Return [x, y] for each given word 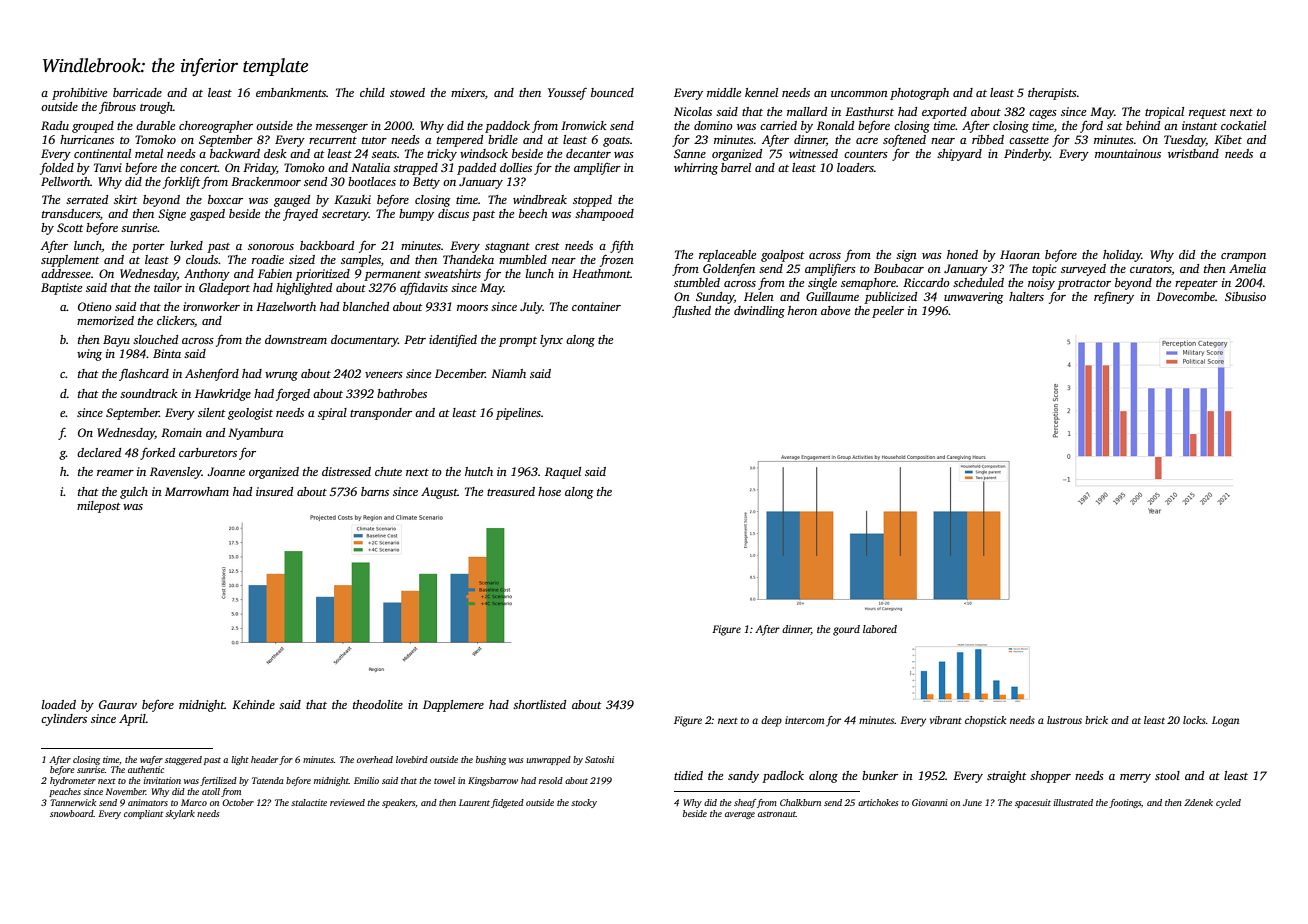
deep [771, 721]
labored [880, 629]
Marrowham [197, 491]
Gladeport [224, 289]
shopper [1050, 777]
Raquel [563, 473]
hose [549, 491]
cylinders [64, 720]
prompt [518, 342]
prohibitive [79, 94]
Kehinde [253, 704]
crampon [1243, 257]
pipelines [518, 414]
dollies [516, 167]
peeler [888, 312]
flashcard [144, 375]
